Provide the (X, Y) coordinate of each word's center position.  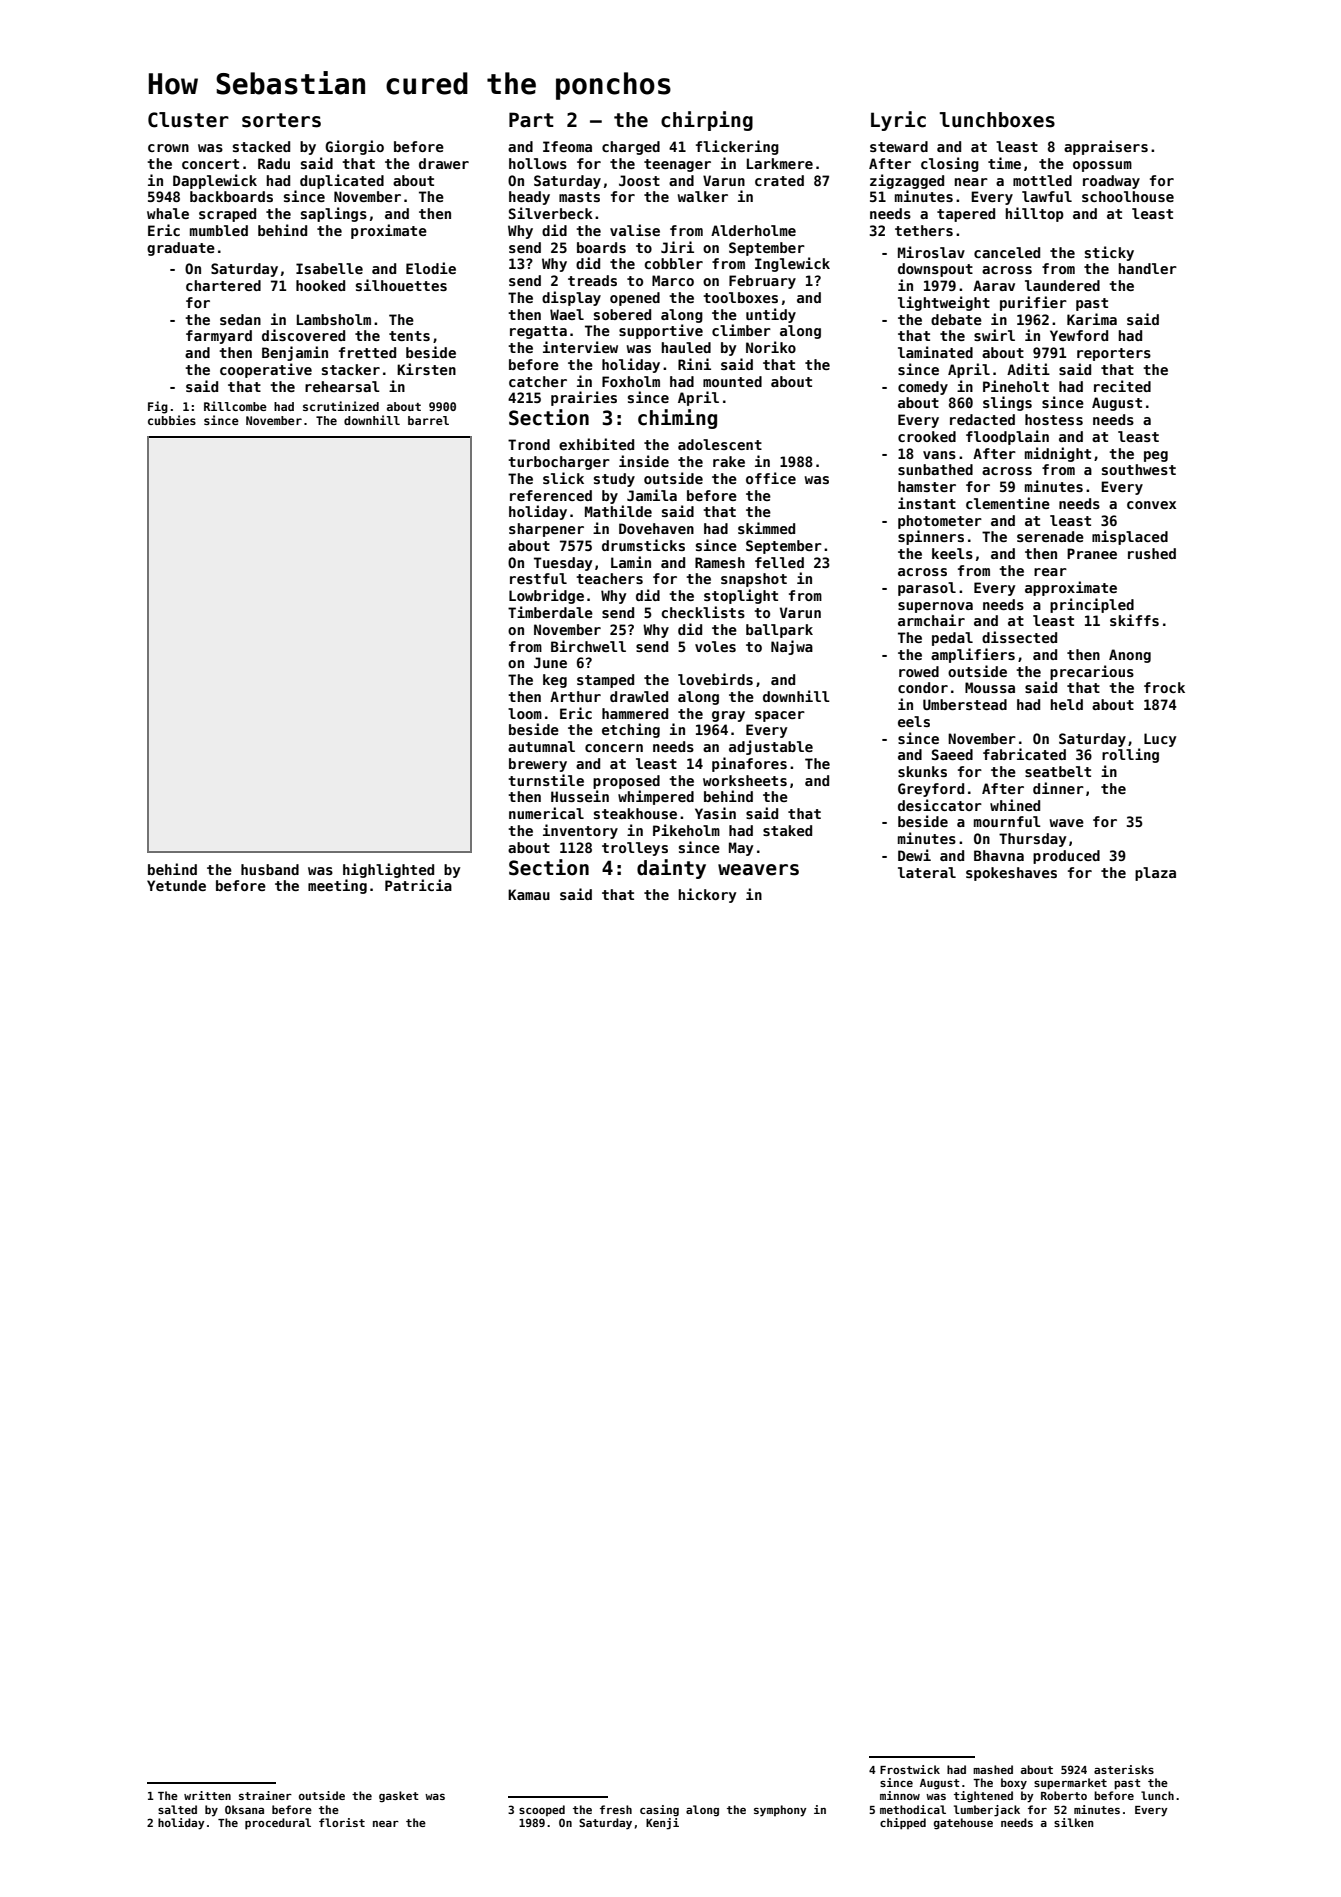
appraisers (1106, 147)
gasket (399, 1797)
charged (631, 148)
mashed (993, 1769)
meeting (337, 886)
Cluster (188, 120)
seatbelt (1058, 771)
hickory (707, 895)
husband (270, 869)
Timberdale (550, 612)
